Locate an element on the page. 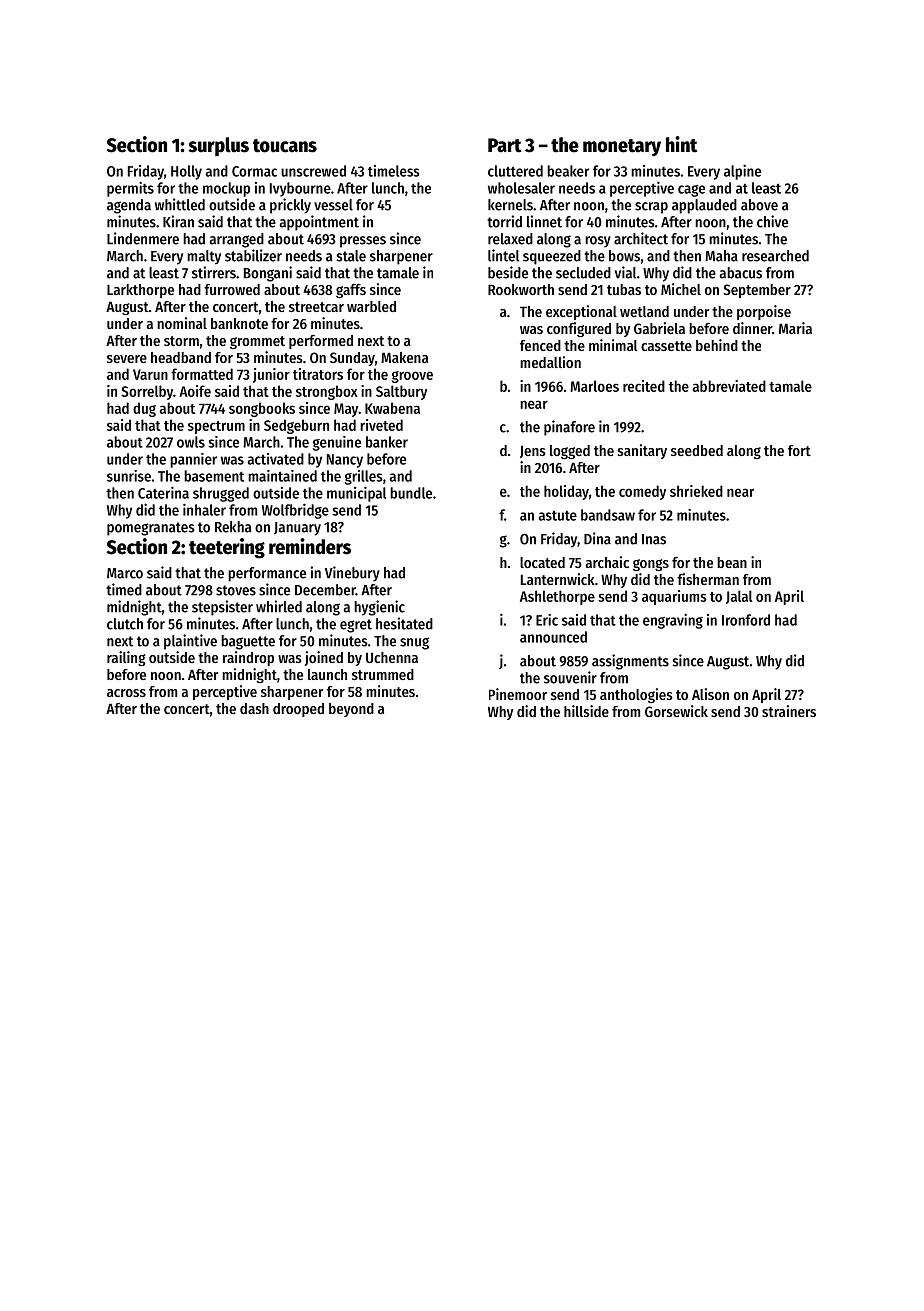 The width and height of the image is (924, 1311). sunrise is located at coordinates (129, 476).
